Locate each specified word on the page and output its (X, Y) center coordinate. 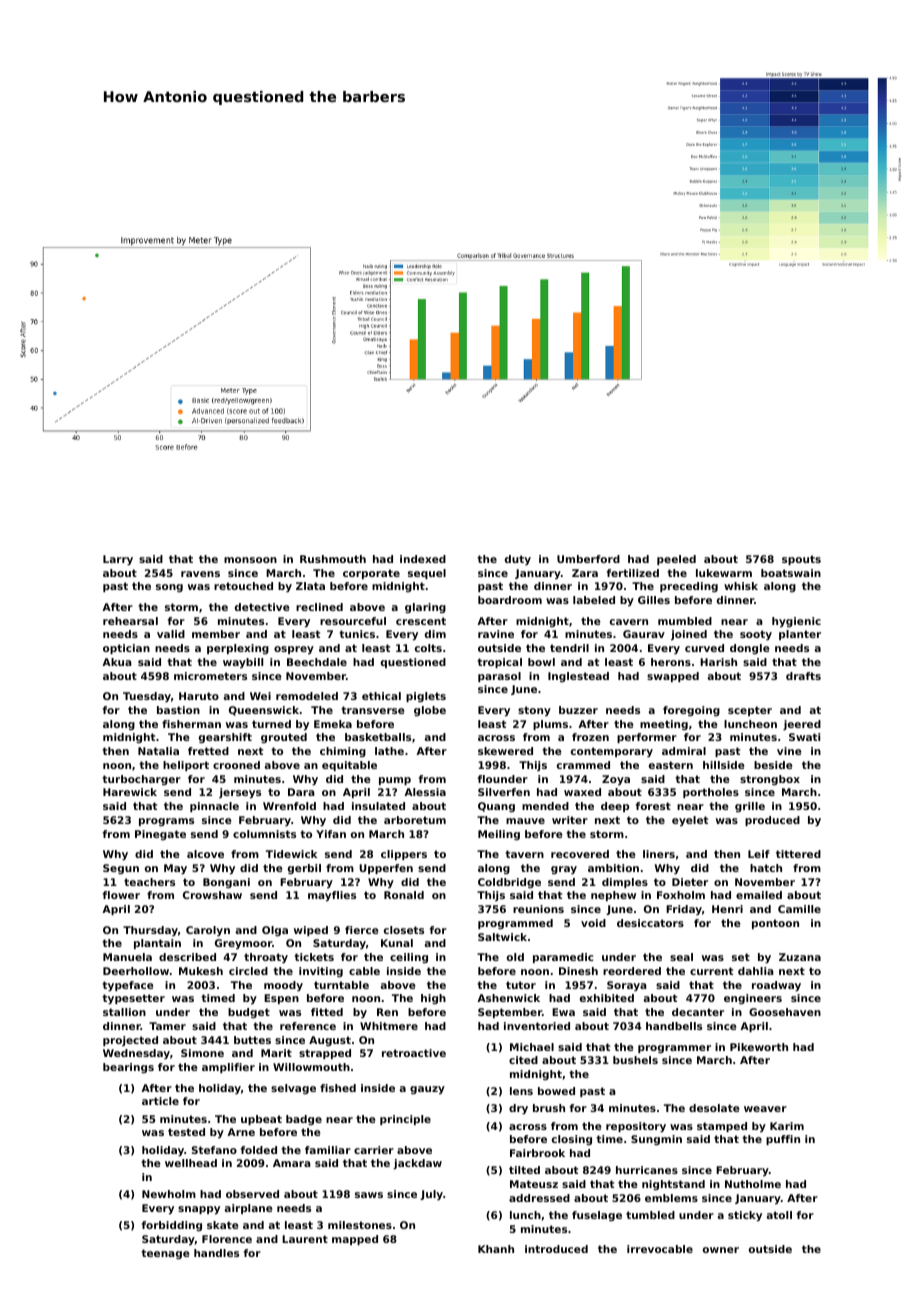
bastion (178, 710)
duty (518, 560)
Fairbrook (537, 1153)
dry (518, 1109)
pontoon (775, 924)
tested (186, 1132)
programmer (674, 1049)
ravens (200, 574)
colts (428, 648)
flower (121, 895)
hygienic (796, 622)
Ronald (404, 895)
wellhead (191, 1163)
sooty (756, 635)
